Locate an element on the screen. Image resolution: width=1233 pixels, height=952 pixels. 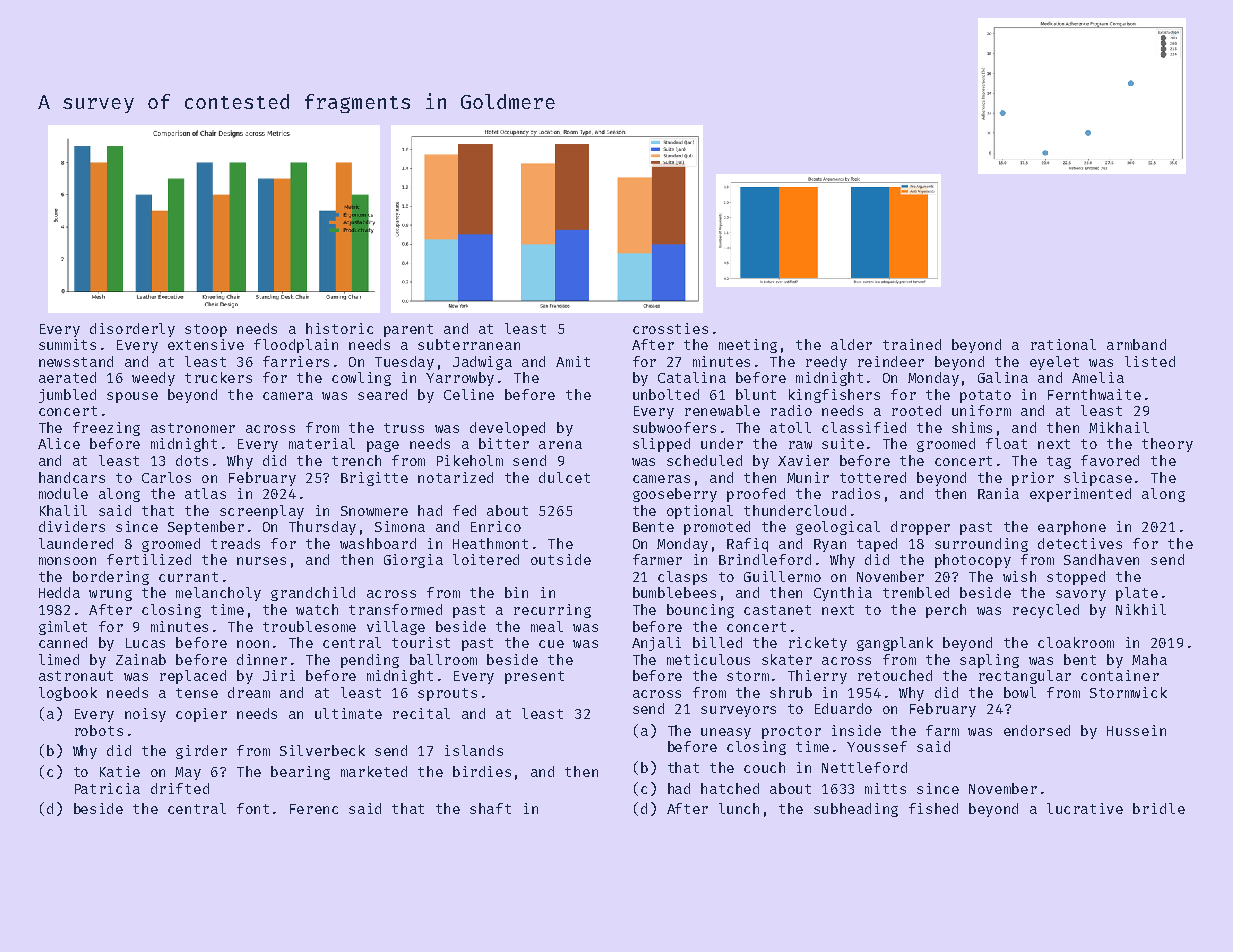
lucrative is located at coordinates (1085, 808).
